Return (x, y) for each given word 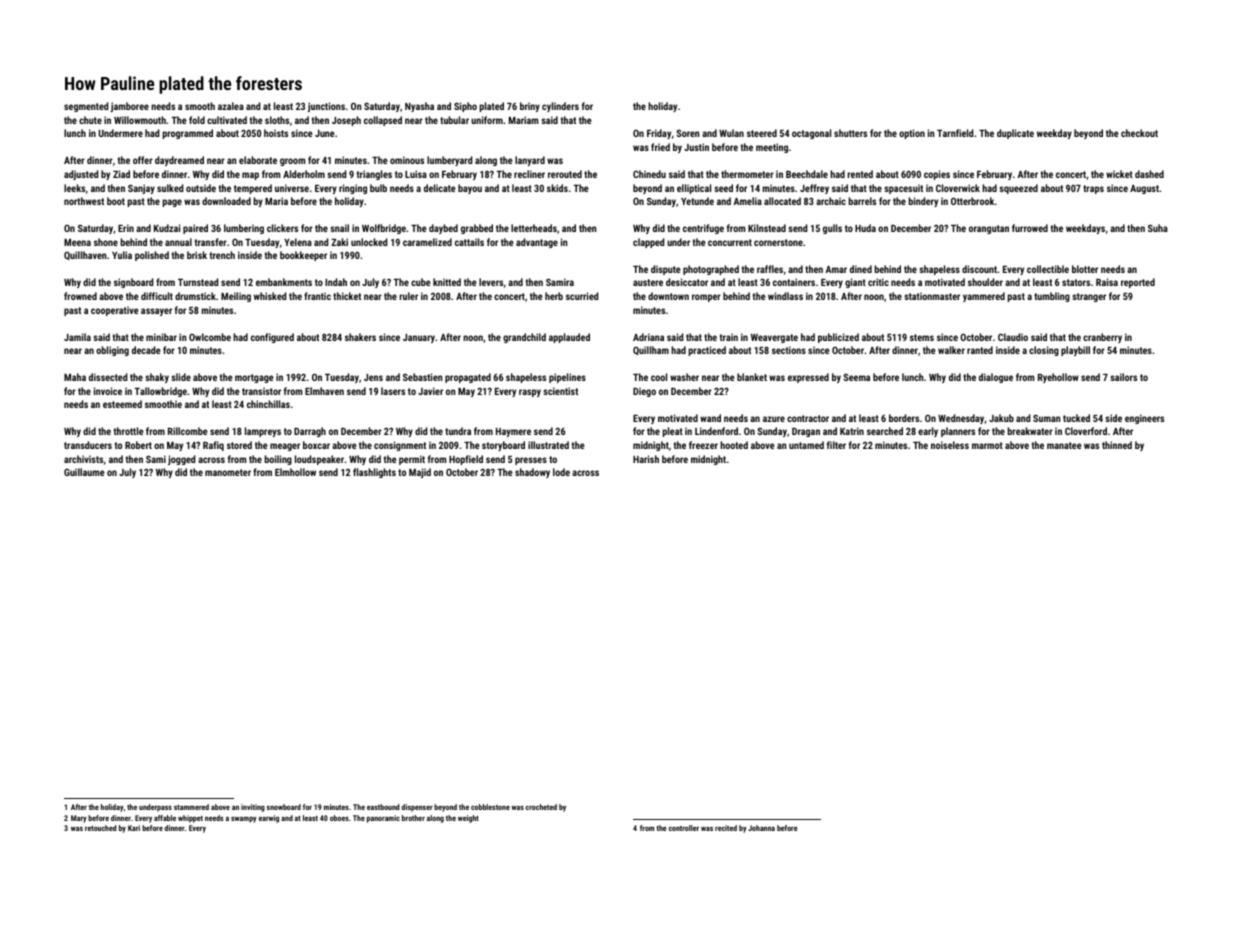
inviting (253, 808)
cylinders (560, 107)
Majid (420, 473)
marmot (987, 445)
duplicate (1015, 134)
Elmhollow (295, 472)
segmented (86, 107)
